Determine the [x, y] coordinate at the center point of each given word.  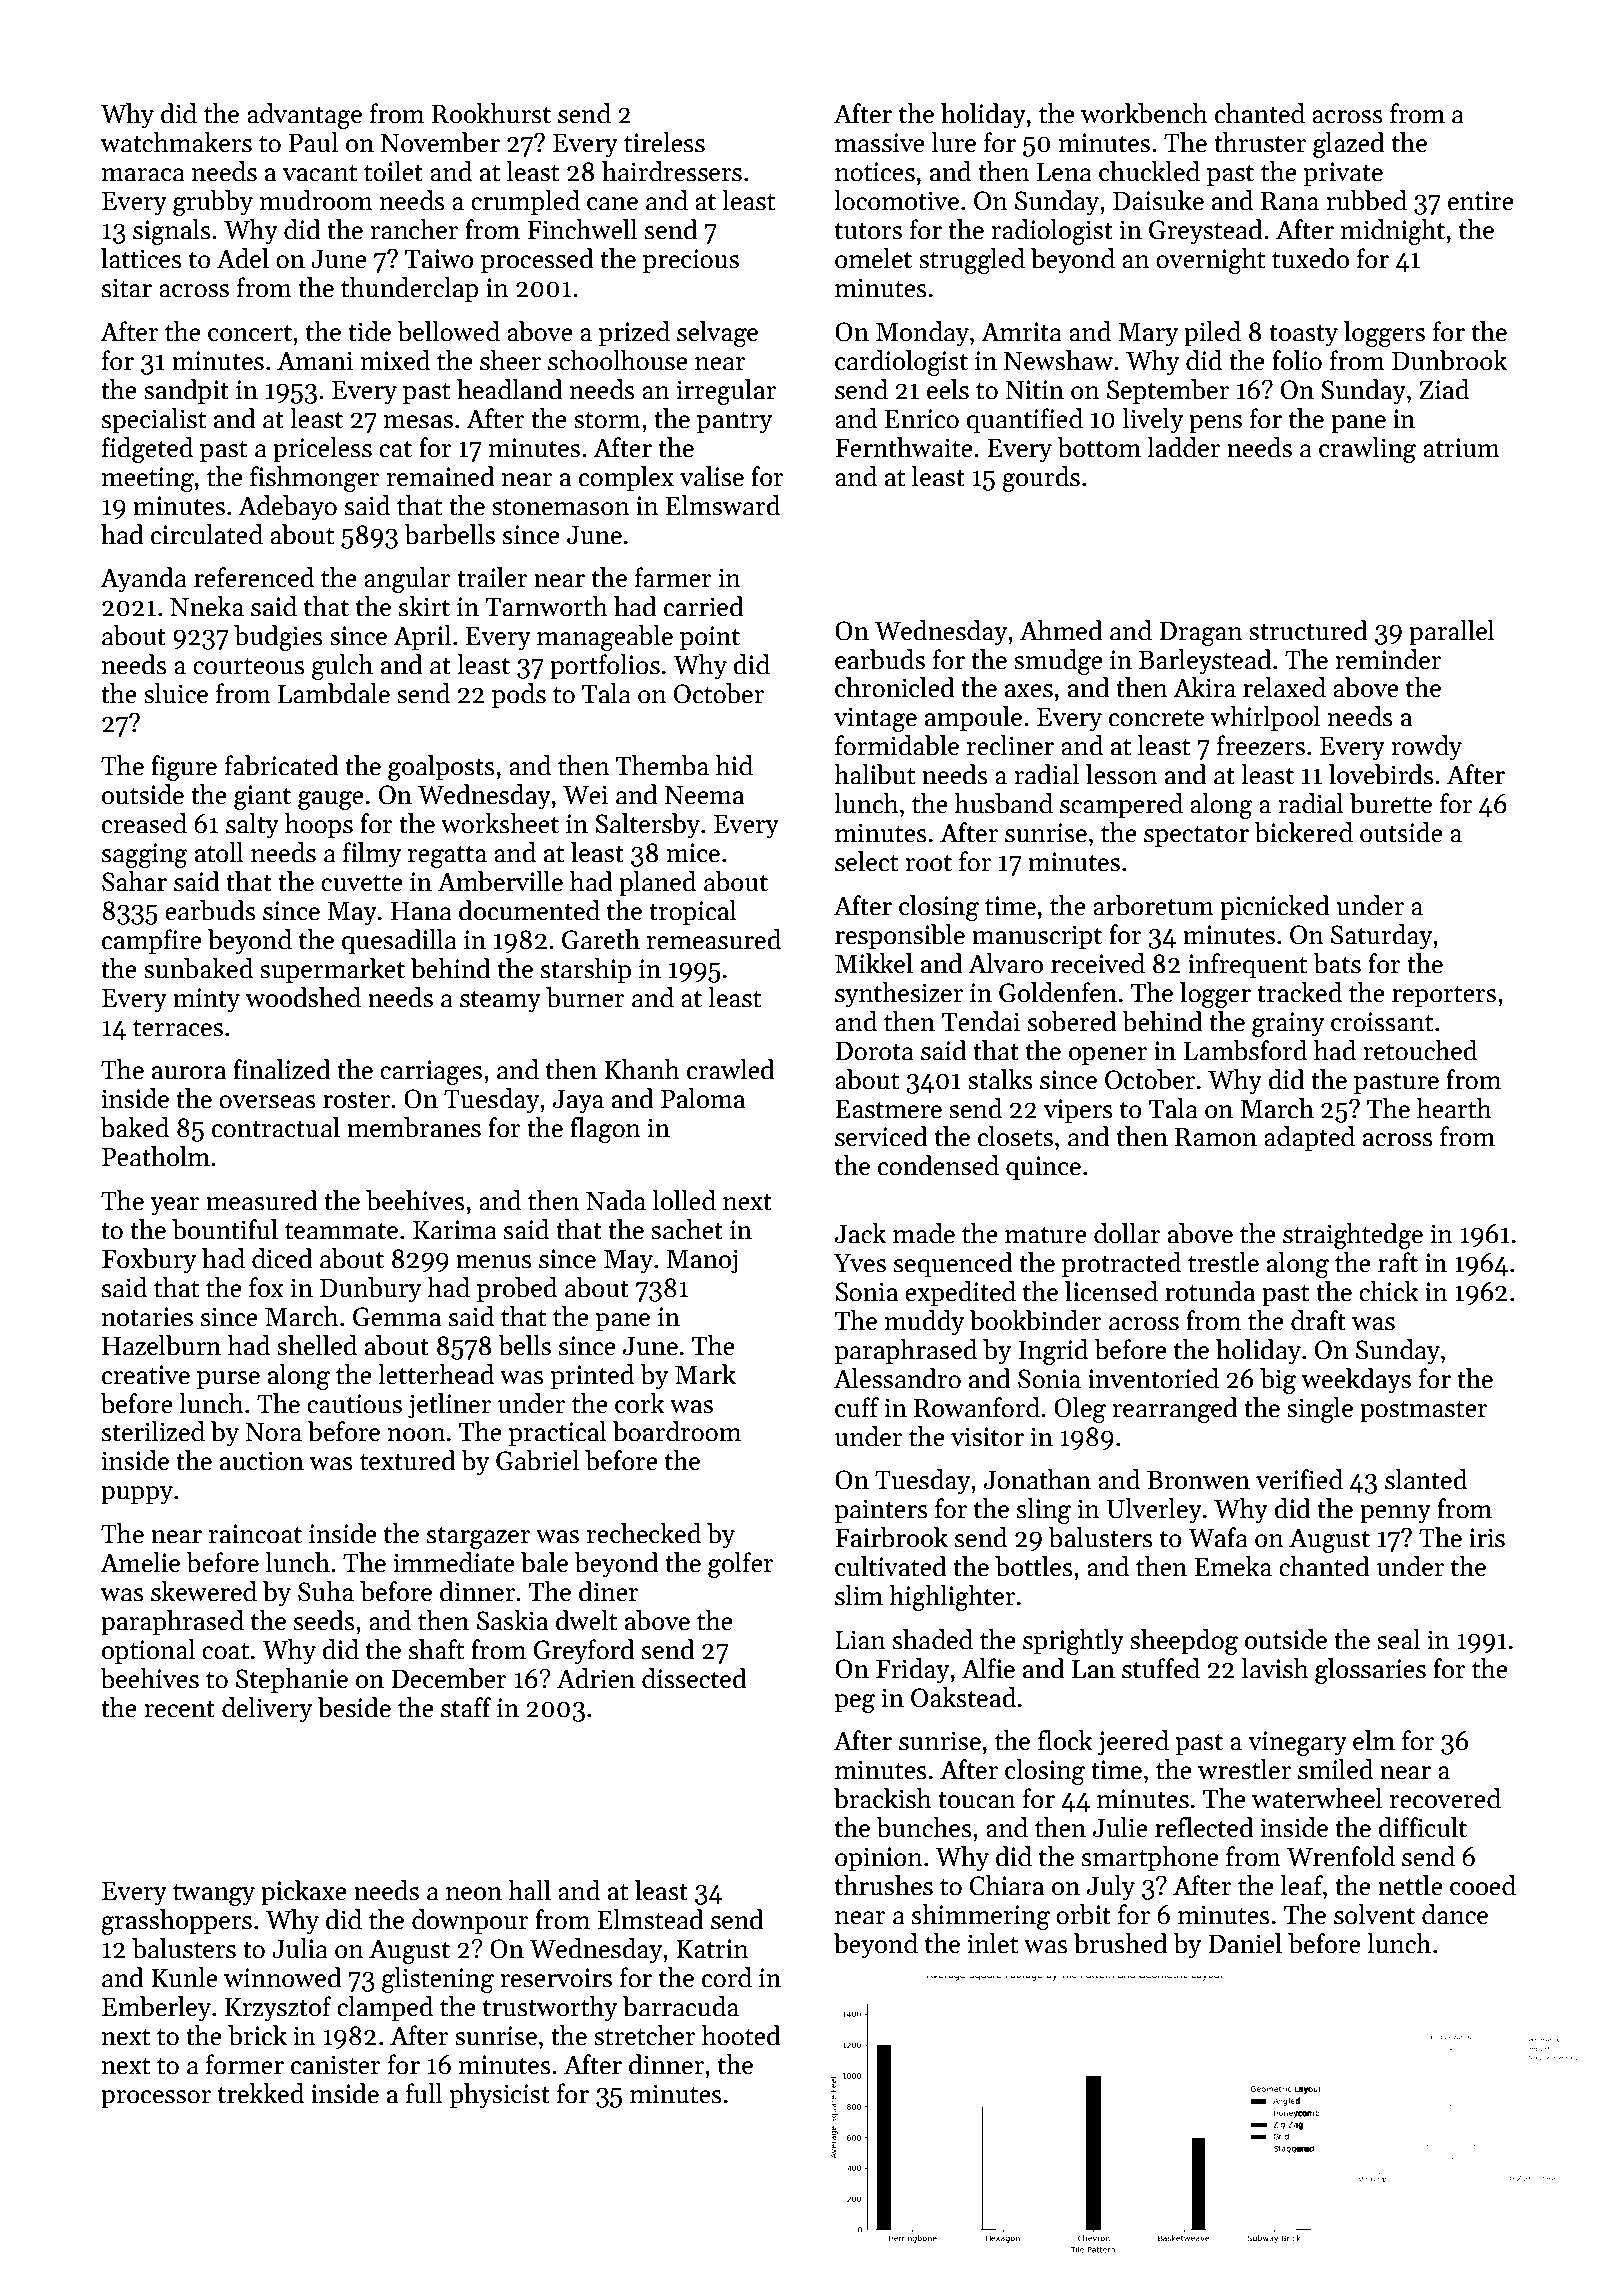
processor [156, 2099]
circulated [207, 534]
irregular [726, 392]
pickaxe [304, 1893]
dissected [694, 1678]
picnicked [1275, 908]
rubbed [1366, 200]
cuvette [362, 883]
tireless [664, 142]
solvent [1374, 1914]
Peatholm [156, 1156]
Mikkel [874, 963]
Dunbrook [1449, 360]
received [1098, 963]
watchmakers [176, 142]
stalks [1000, 1079]
